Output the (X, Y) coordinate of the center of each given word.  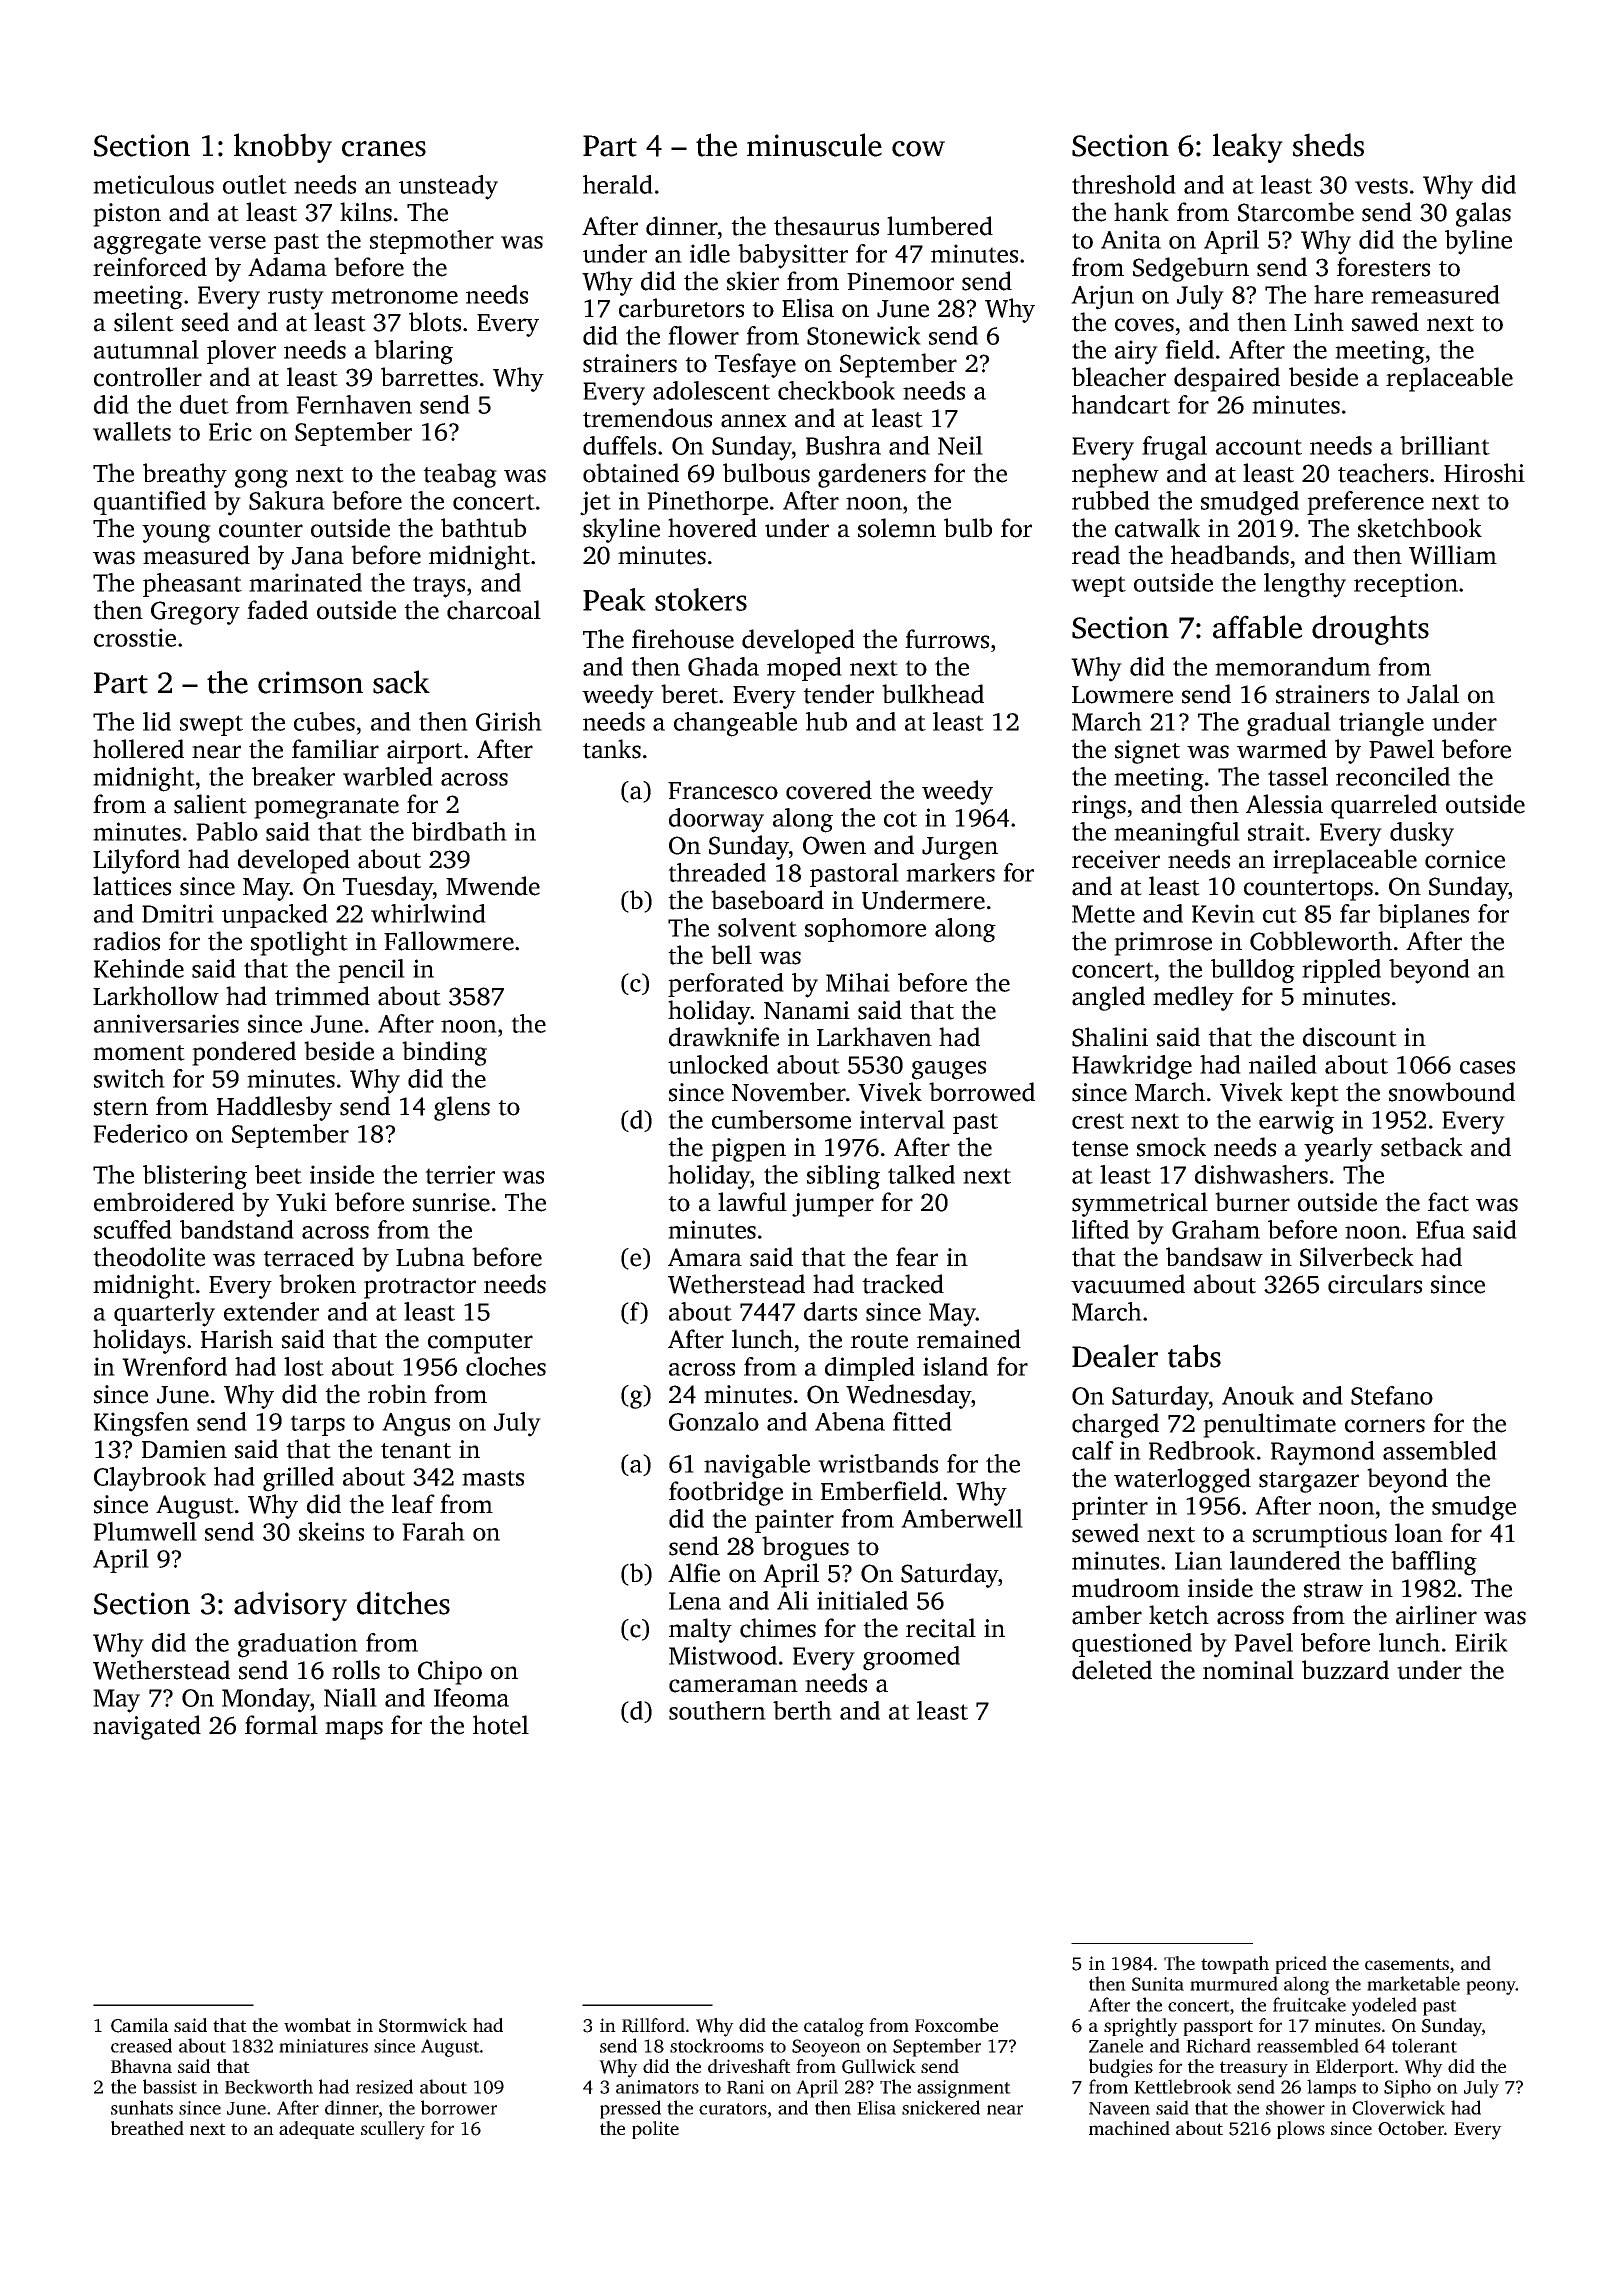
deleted (1112, 1670)
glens (462, 1108)
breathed (147, 2128)
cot (900, 819)
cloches (506, 1366)
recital (941, 1628)
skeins (331, 1531)
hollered (138, 749)
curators (733, 2109)
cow (918, 149)
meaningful (1177, 834)
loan (1419, 1533)
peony (1491, 1988)
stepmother (432, 242)
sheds (1328, 145)
